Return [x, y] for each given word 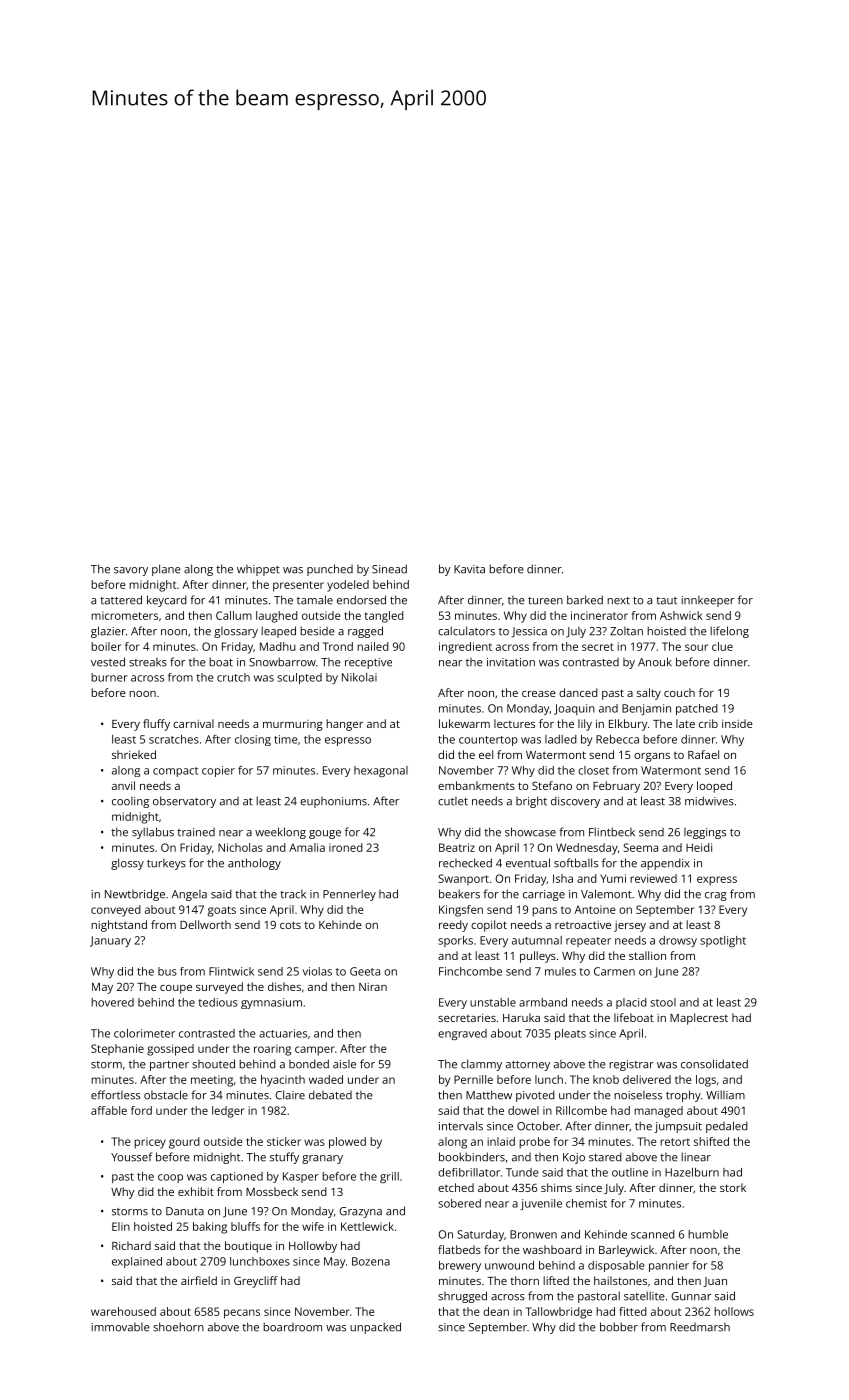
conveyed [116, 911]
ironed [346, 847]
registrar [631, 1065]
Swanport [463, 879]
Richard [131, 1245]
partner [169, 1066]
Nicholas [240, 847]
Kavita [469, 569]
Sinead [389, 569]
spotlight [723, 941]
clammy [481, 1065]
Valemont [606, 894]
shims [556, 1187]
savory [131, 571]
